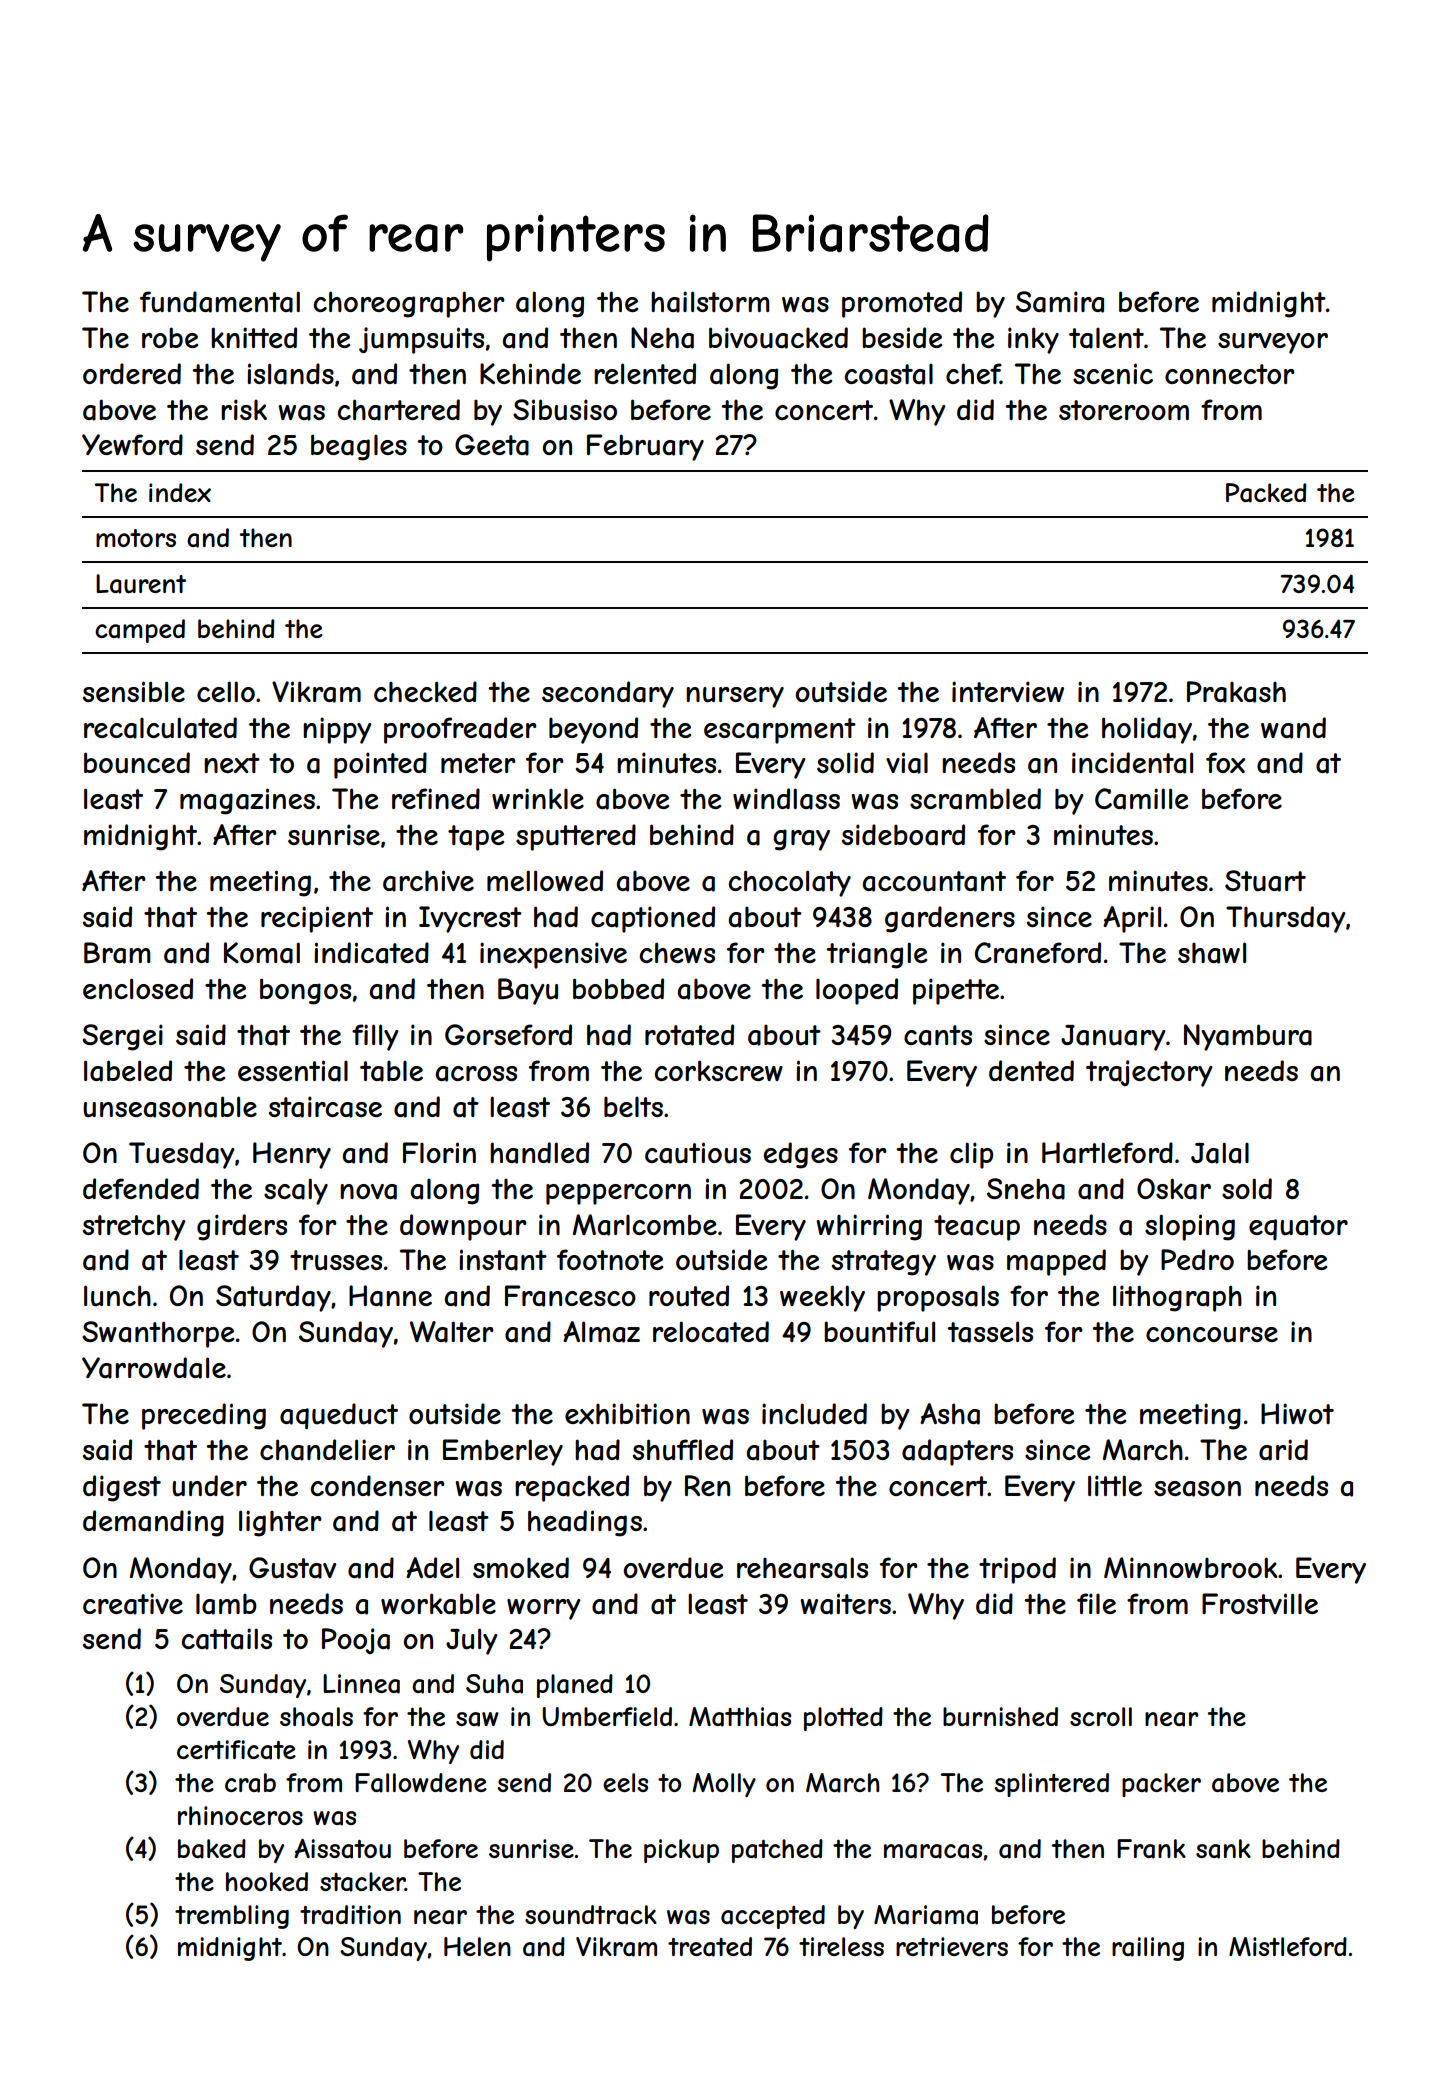 The height and width of the screenshot is (2100, 1450). What do you see at coordinates (141, 584) in the screenshot?
I see `Laurent` at bounding box center [141, 584].
